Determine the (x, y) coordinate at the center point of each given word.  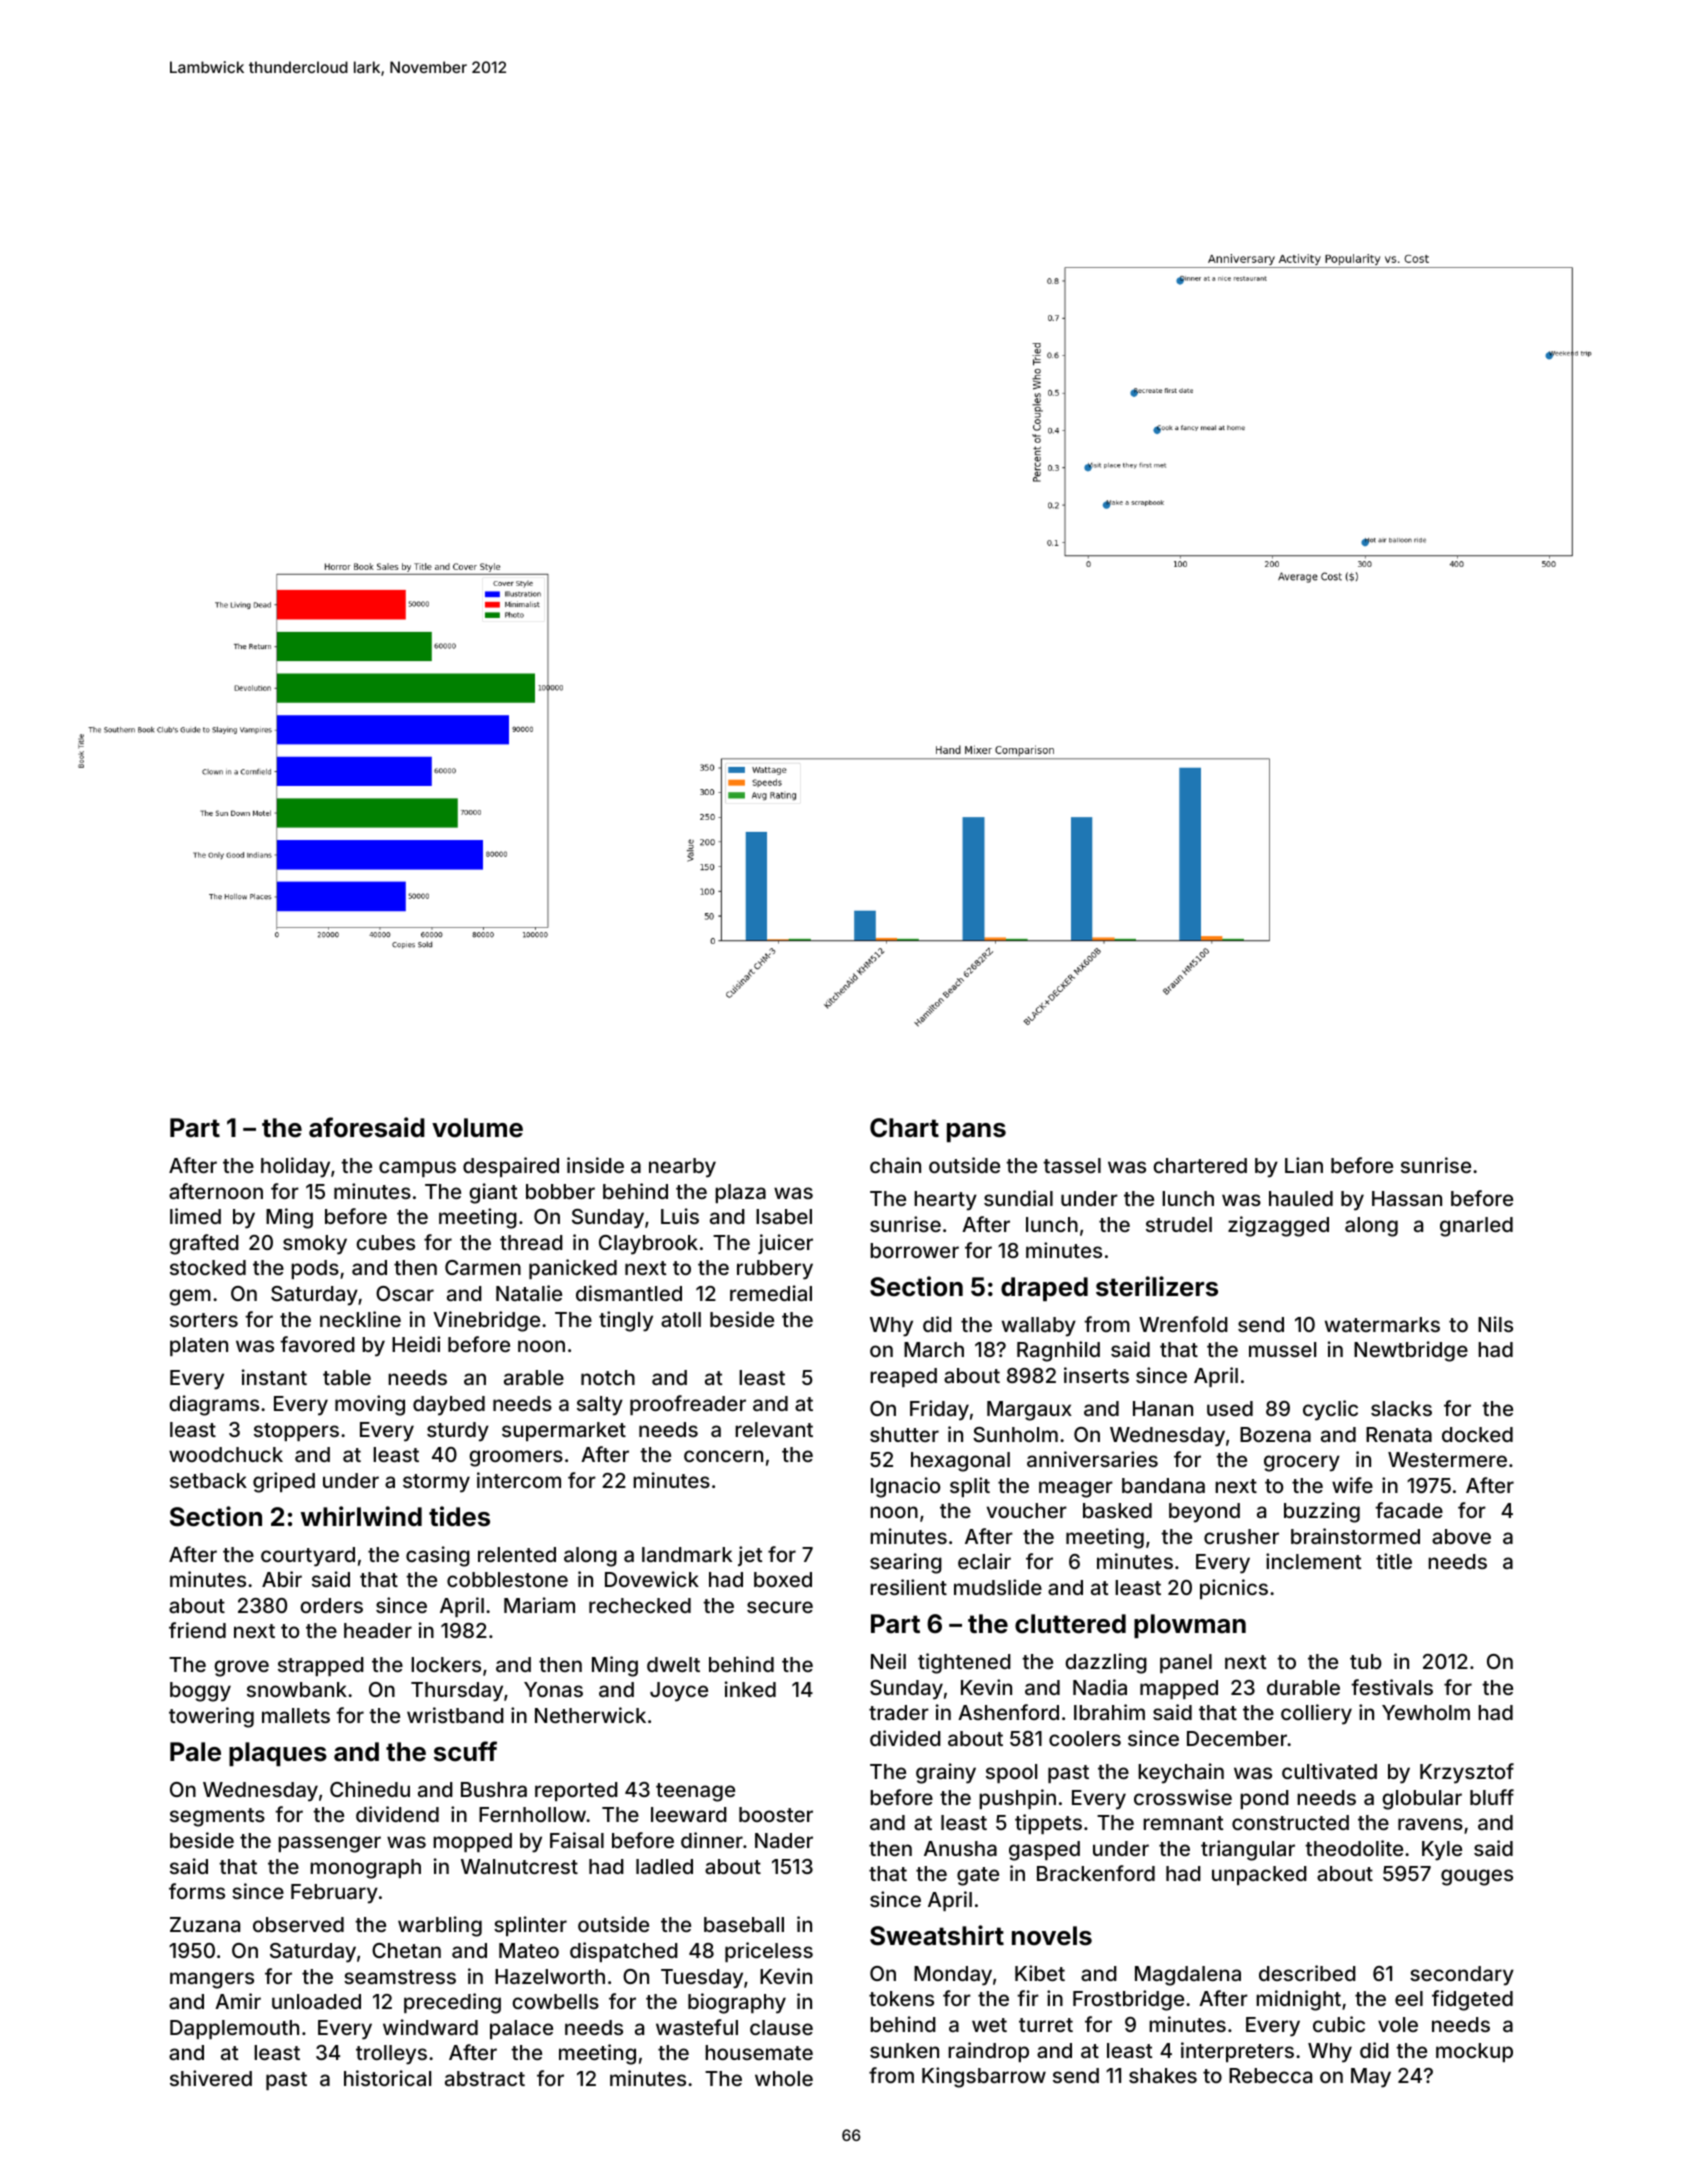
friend (197, 1630)
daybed (449, 1406)
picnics (1234, 1589)
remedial (771, 1293)
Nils (1495, 1324)
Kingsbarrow (984, 2077)
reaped (903, 1377)
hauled (1301, 1198)
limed (195, 1216)
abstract (485, 2078)
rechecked (640, 1605)
